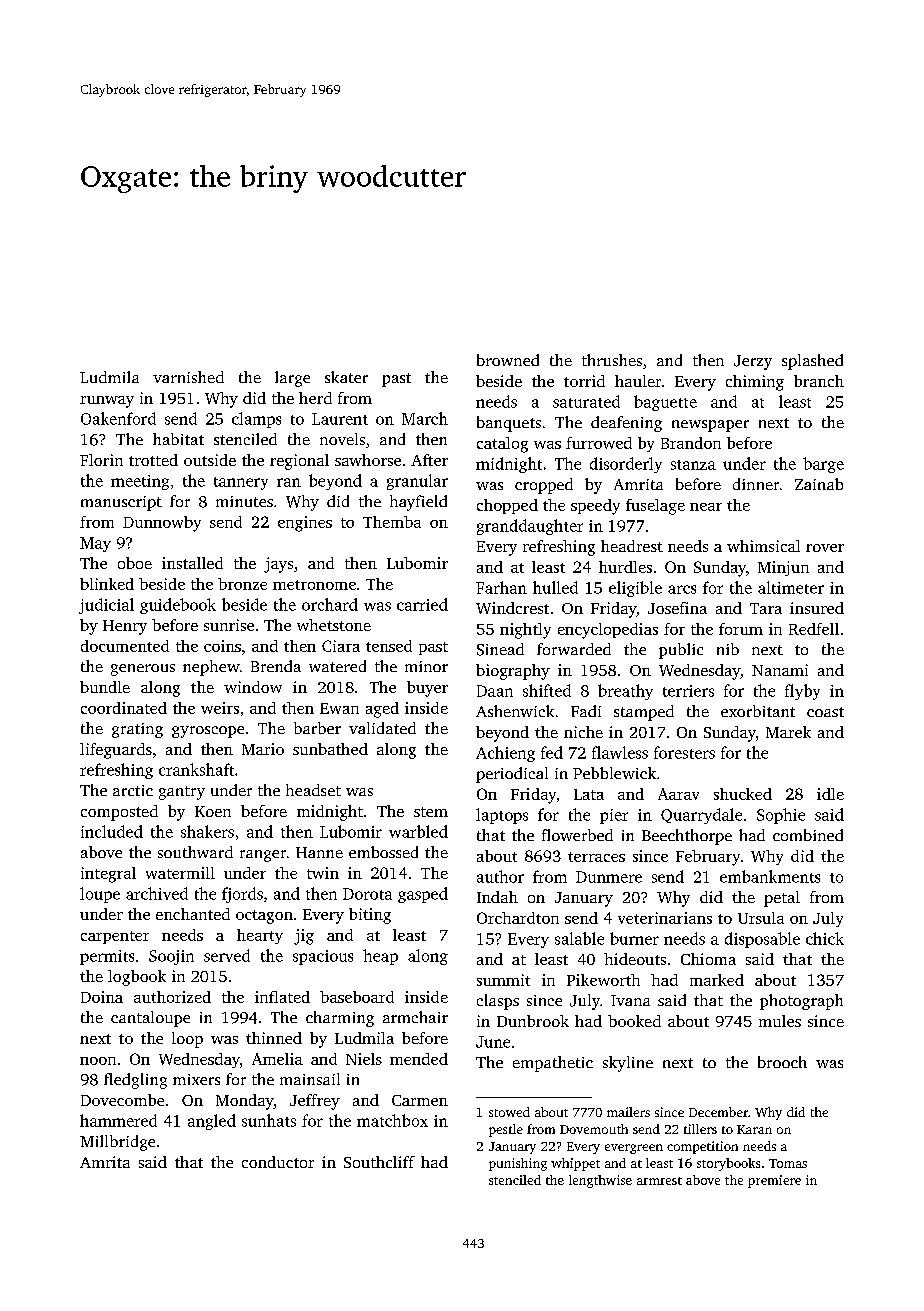 Image resolution: width=924 pixels, height=1311 pixels. I want to click on herd, so click(315, 398).
